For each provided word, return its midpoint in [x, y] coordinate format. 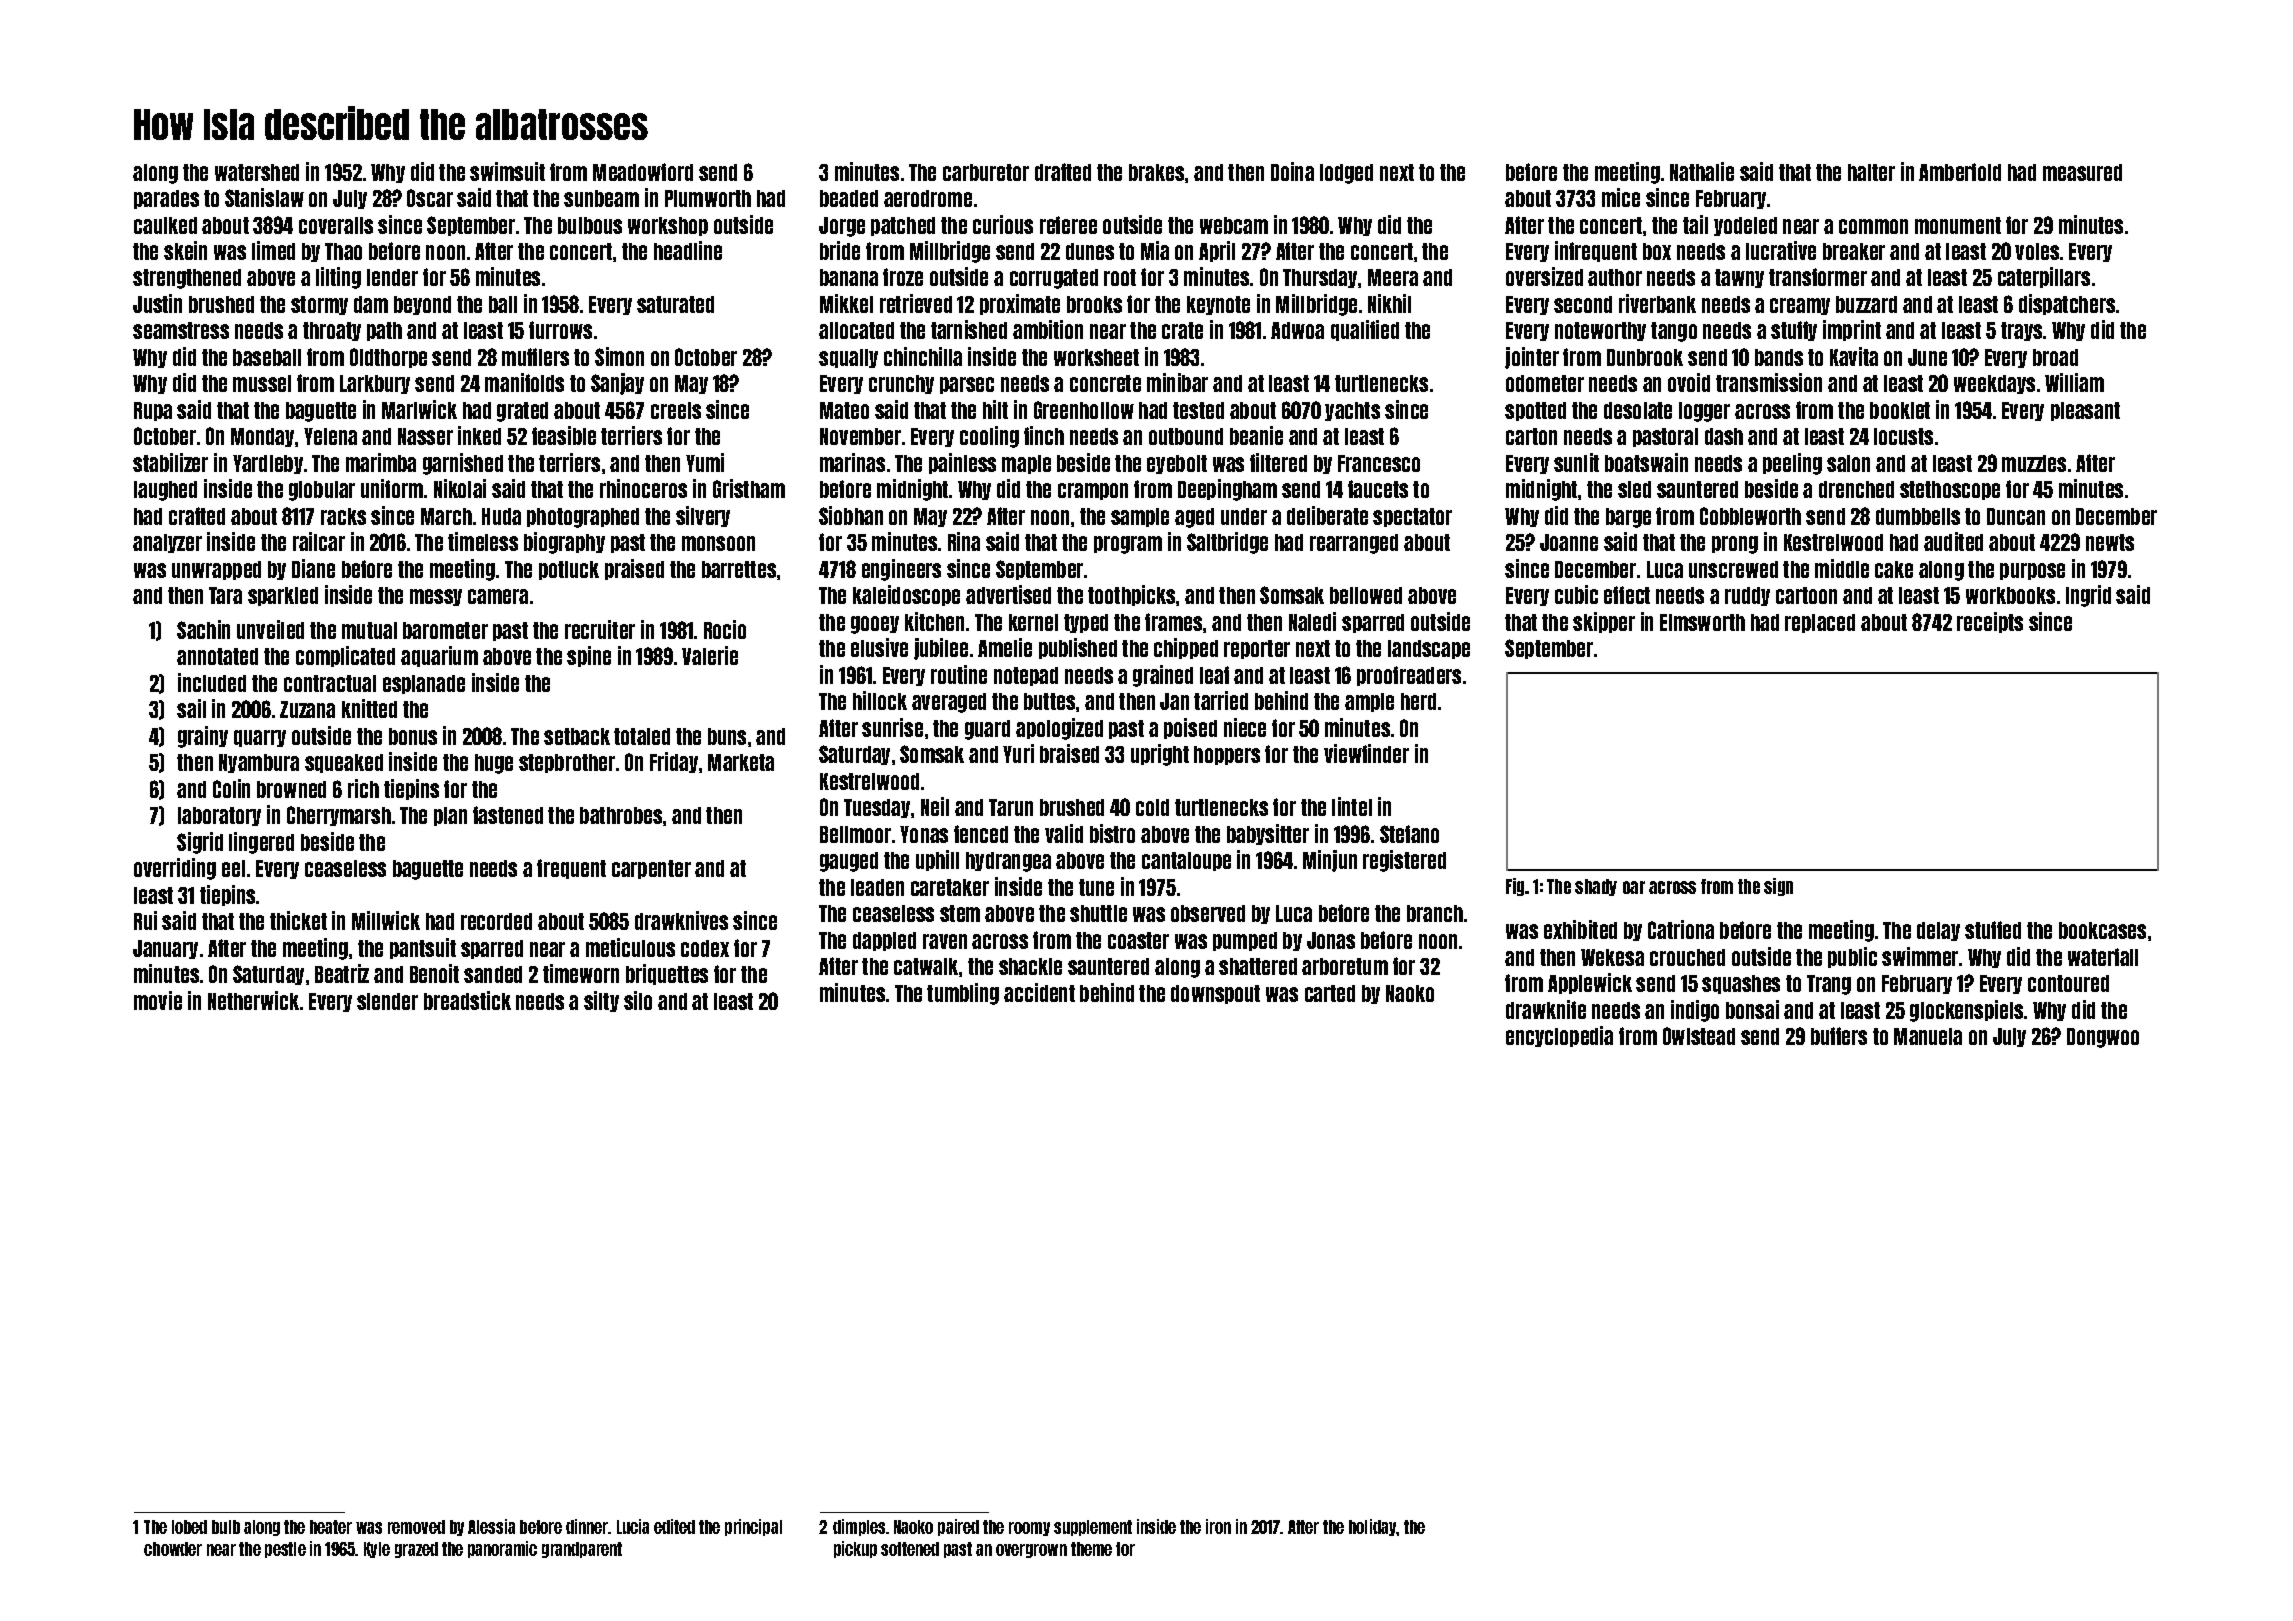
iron [1218, 1526]
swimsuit [507, 171]
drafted [1063, 172]
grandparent [582, 1550]
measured [2082, 172]
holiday [1373, 1527]
